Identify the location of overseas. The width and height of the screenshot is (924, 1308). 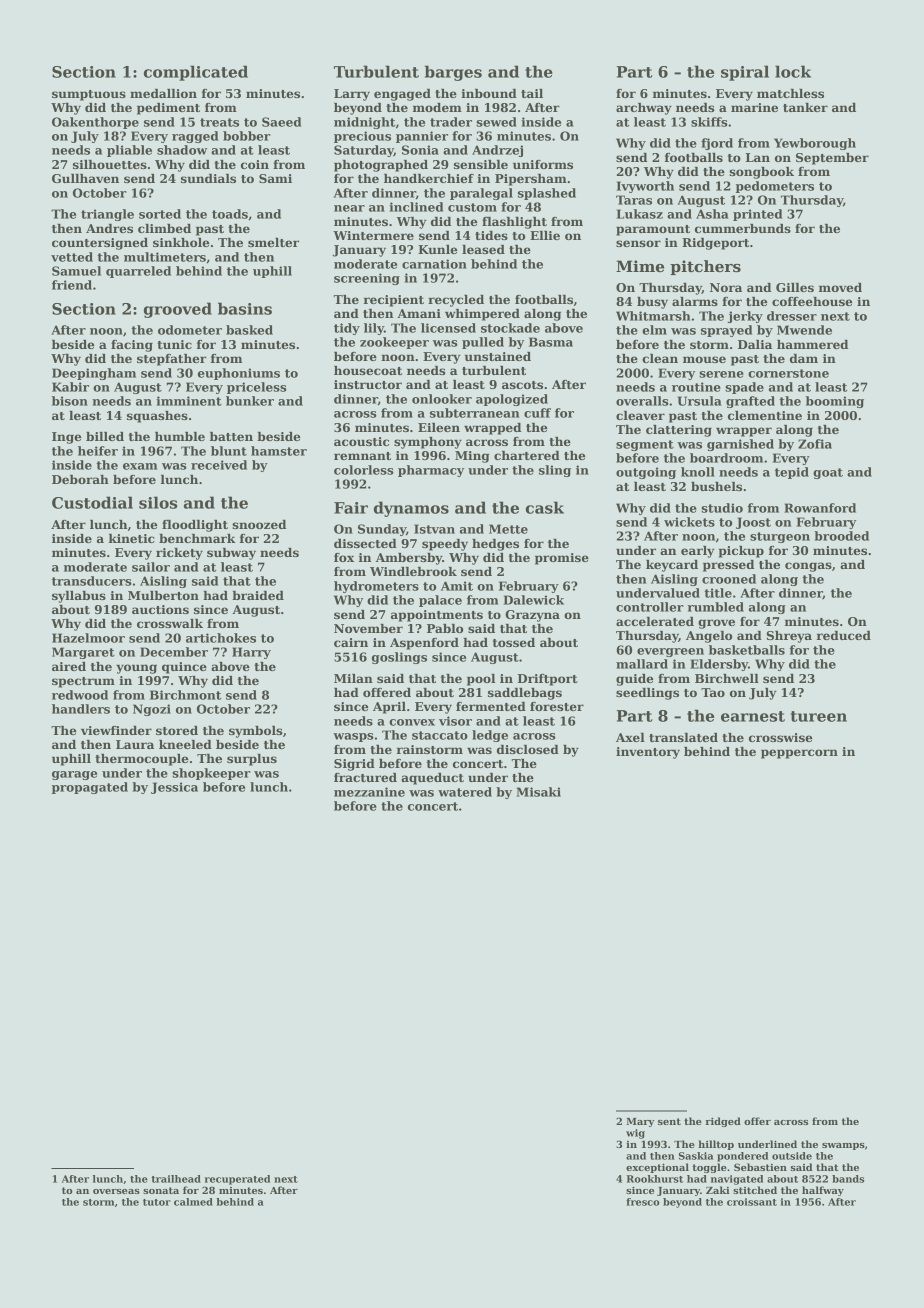
(116, 1191).
